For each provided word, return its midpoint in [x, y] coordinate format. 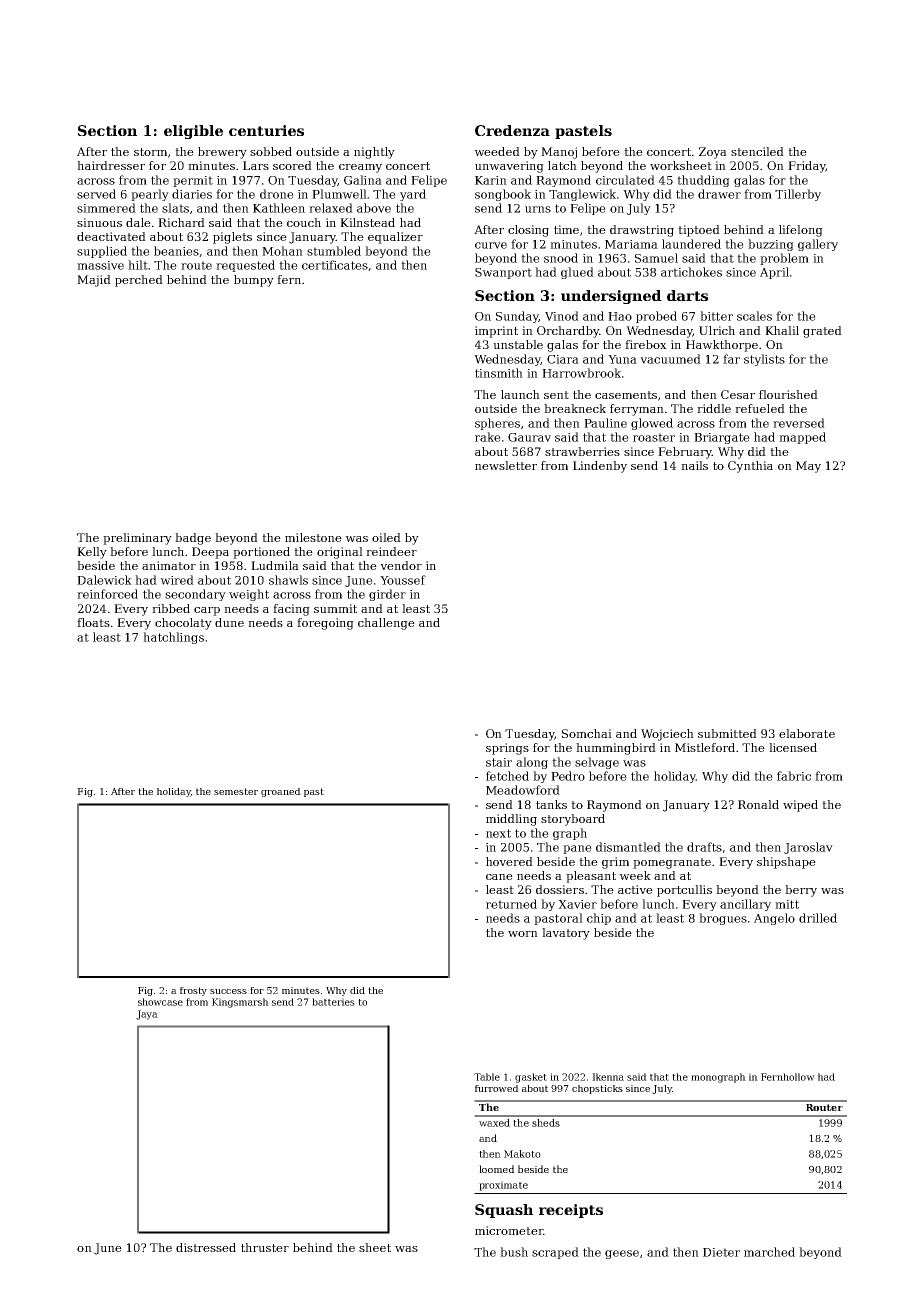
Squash [504, 1211]
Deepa [210, 553]
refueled [760, 408]
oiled [386, 537]
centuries [266, 130]
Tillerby [798, 195]
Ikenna [608, 1077]
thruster [265, 1247]
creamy [360, 168]
